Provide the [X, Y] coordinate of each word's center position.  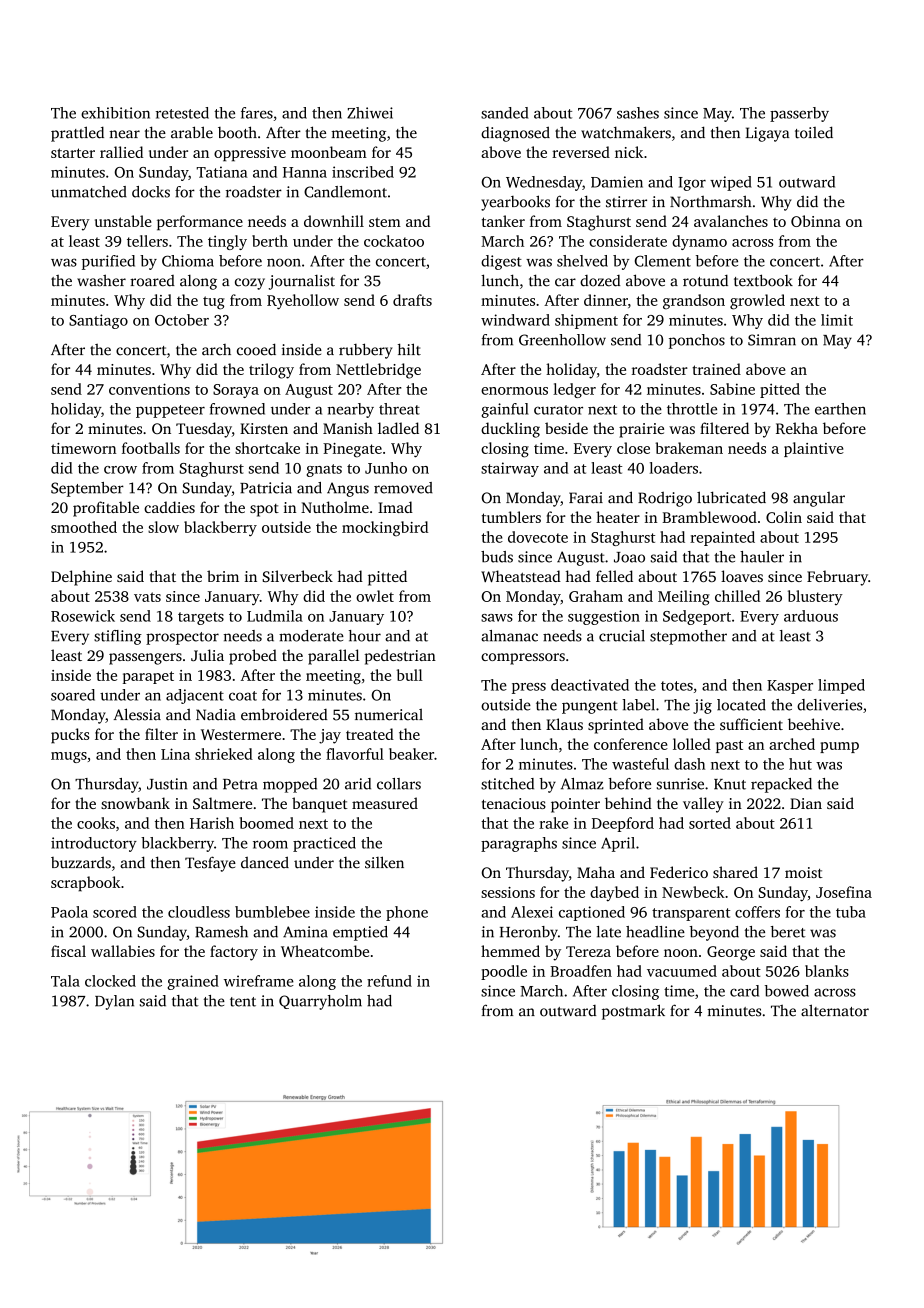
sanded [504, 113]
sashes [638, 113]
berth [270, 241]
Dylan [114, 1002]
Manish [348, 428]
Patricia [266, 488]
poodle [504, 972]
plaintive [814, 449]
